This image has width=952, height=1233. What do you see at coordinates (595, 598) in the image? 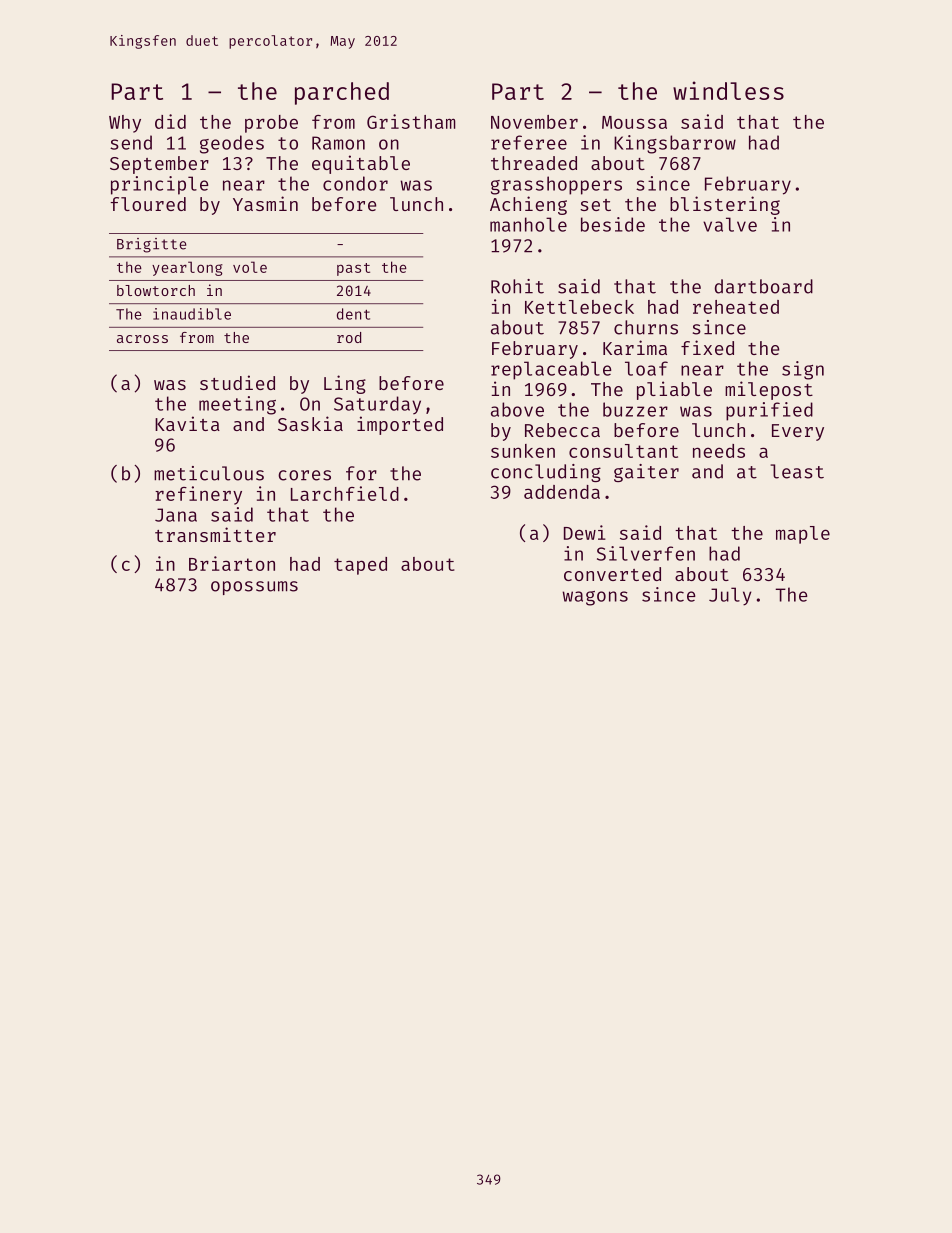
I see `wagons` at bounding box center [595, 598].
